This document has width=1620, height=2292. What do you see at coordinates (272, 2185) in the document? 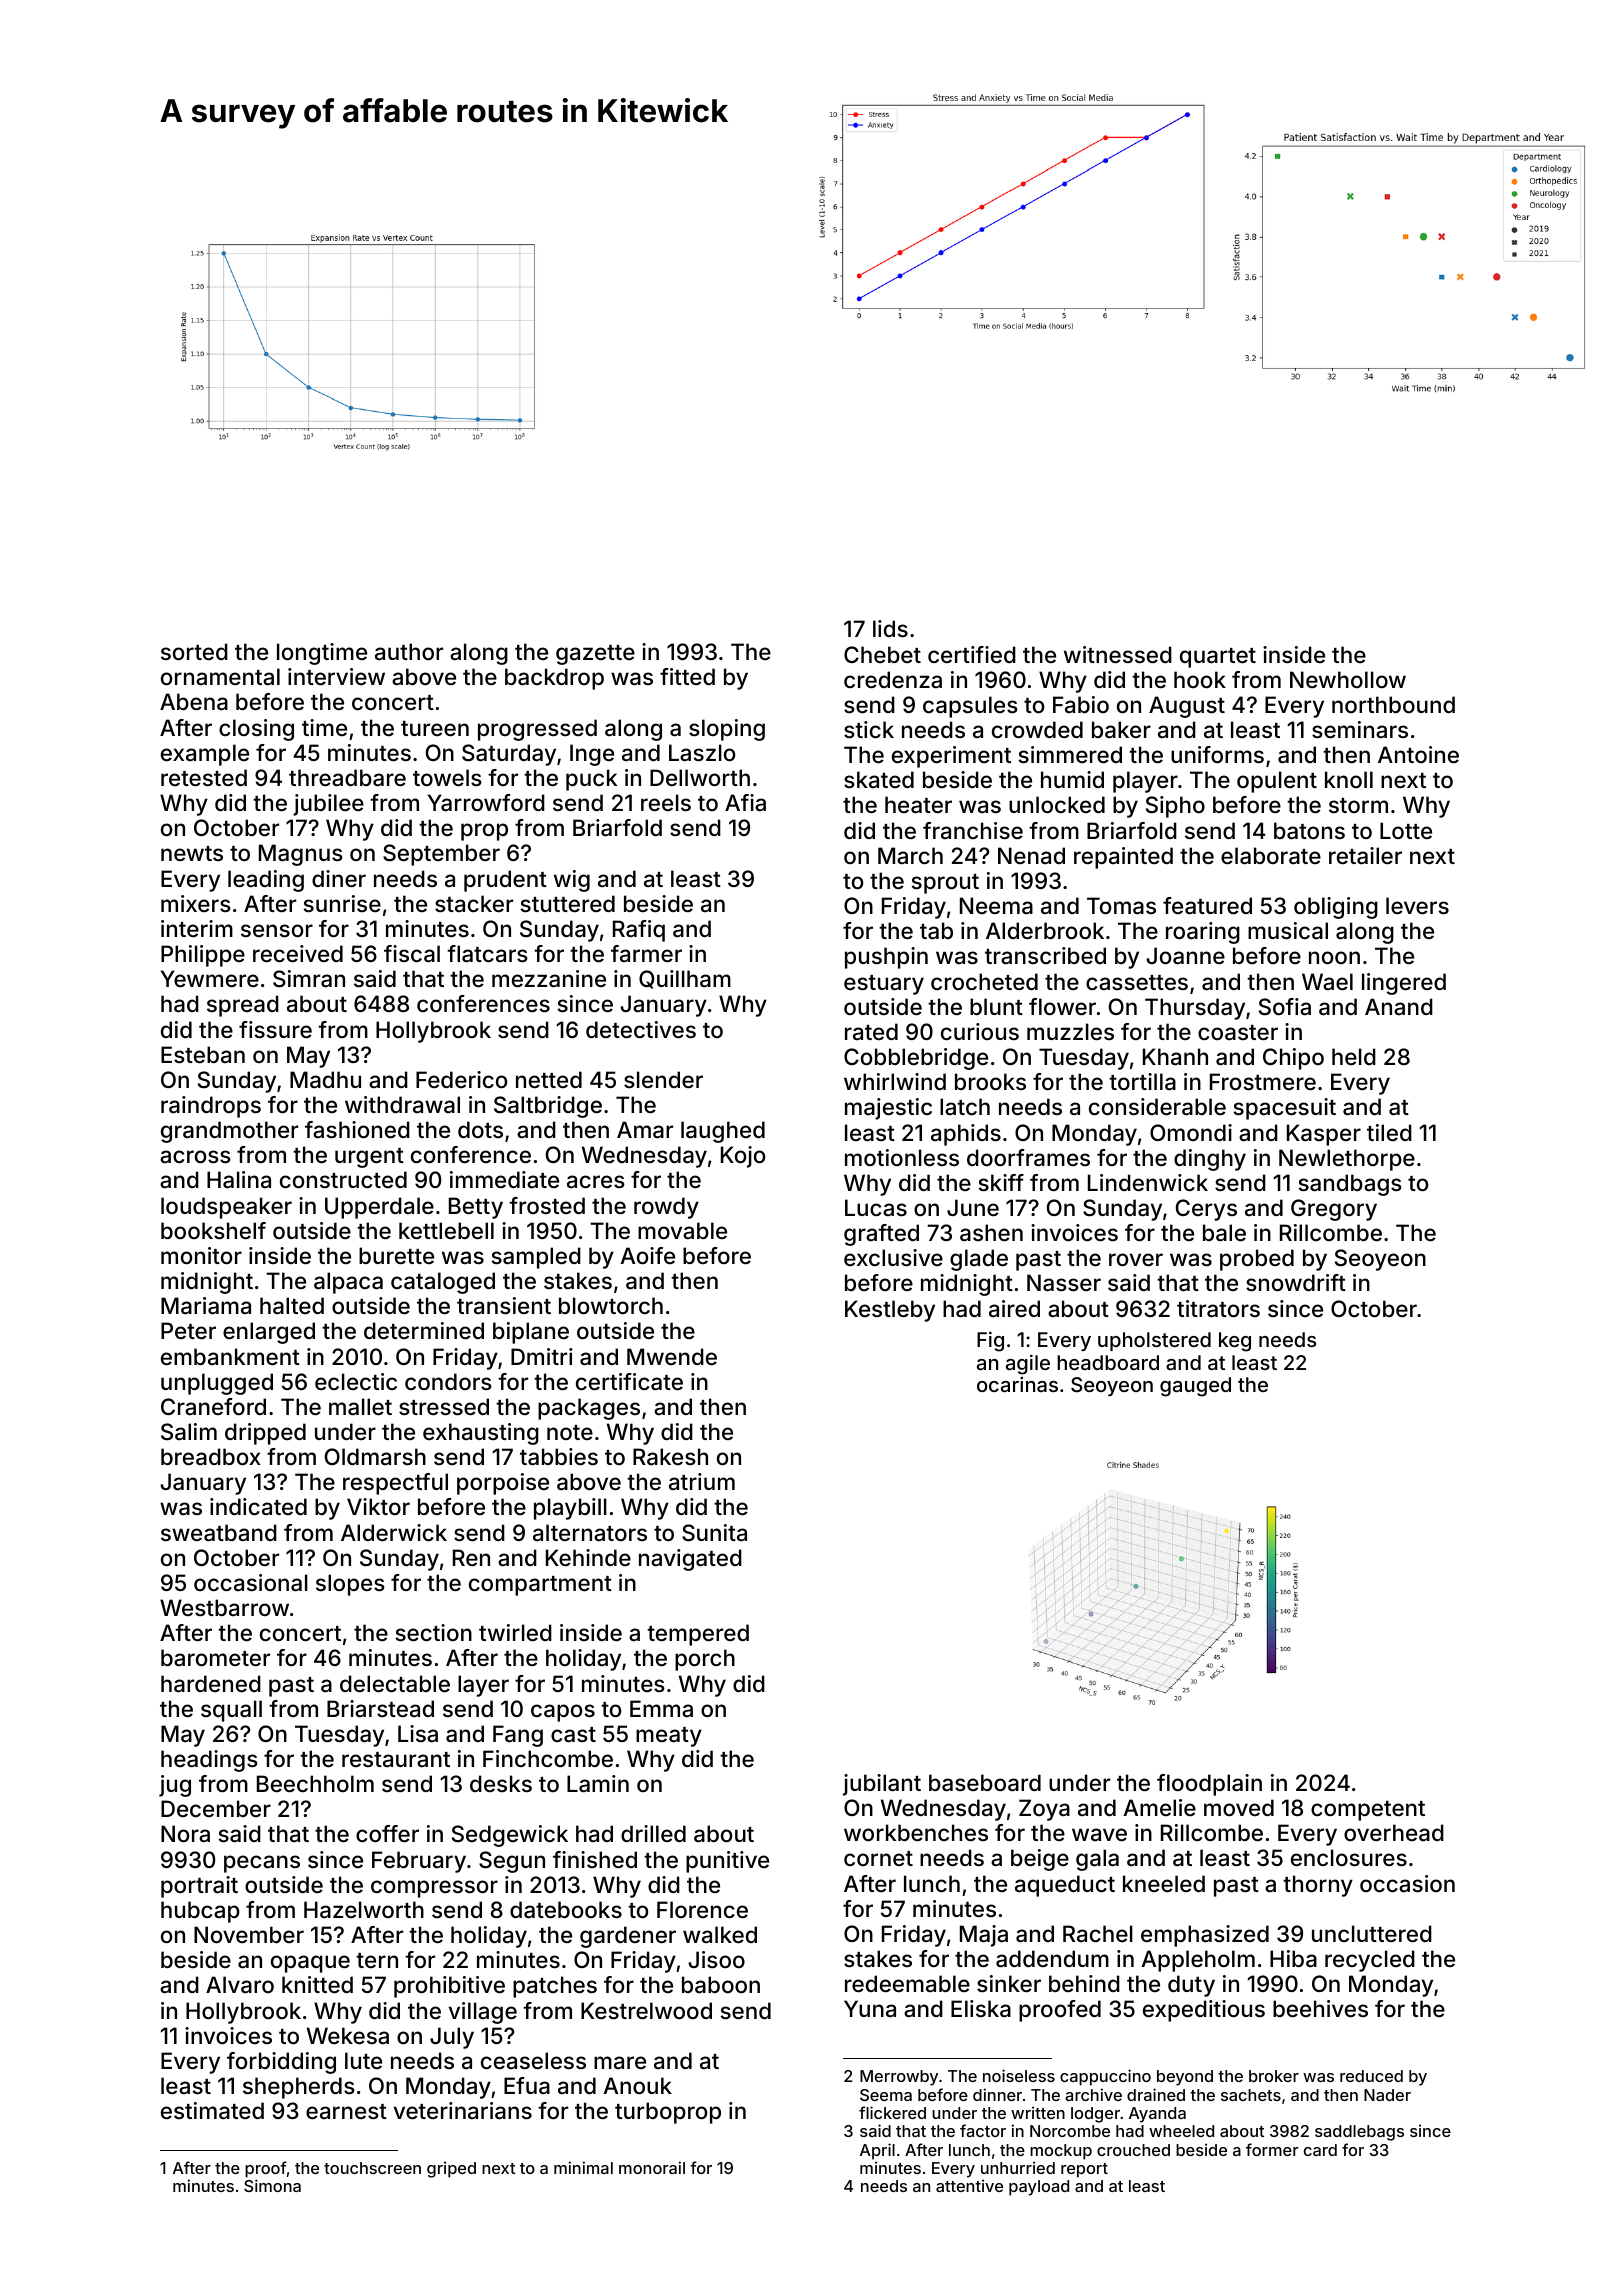
I see `Simona` at bounding box center [272, 2185].
